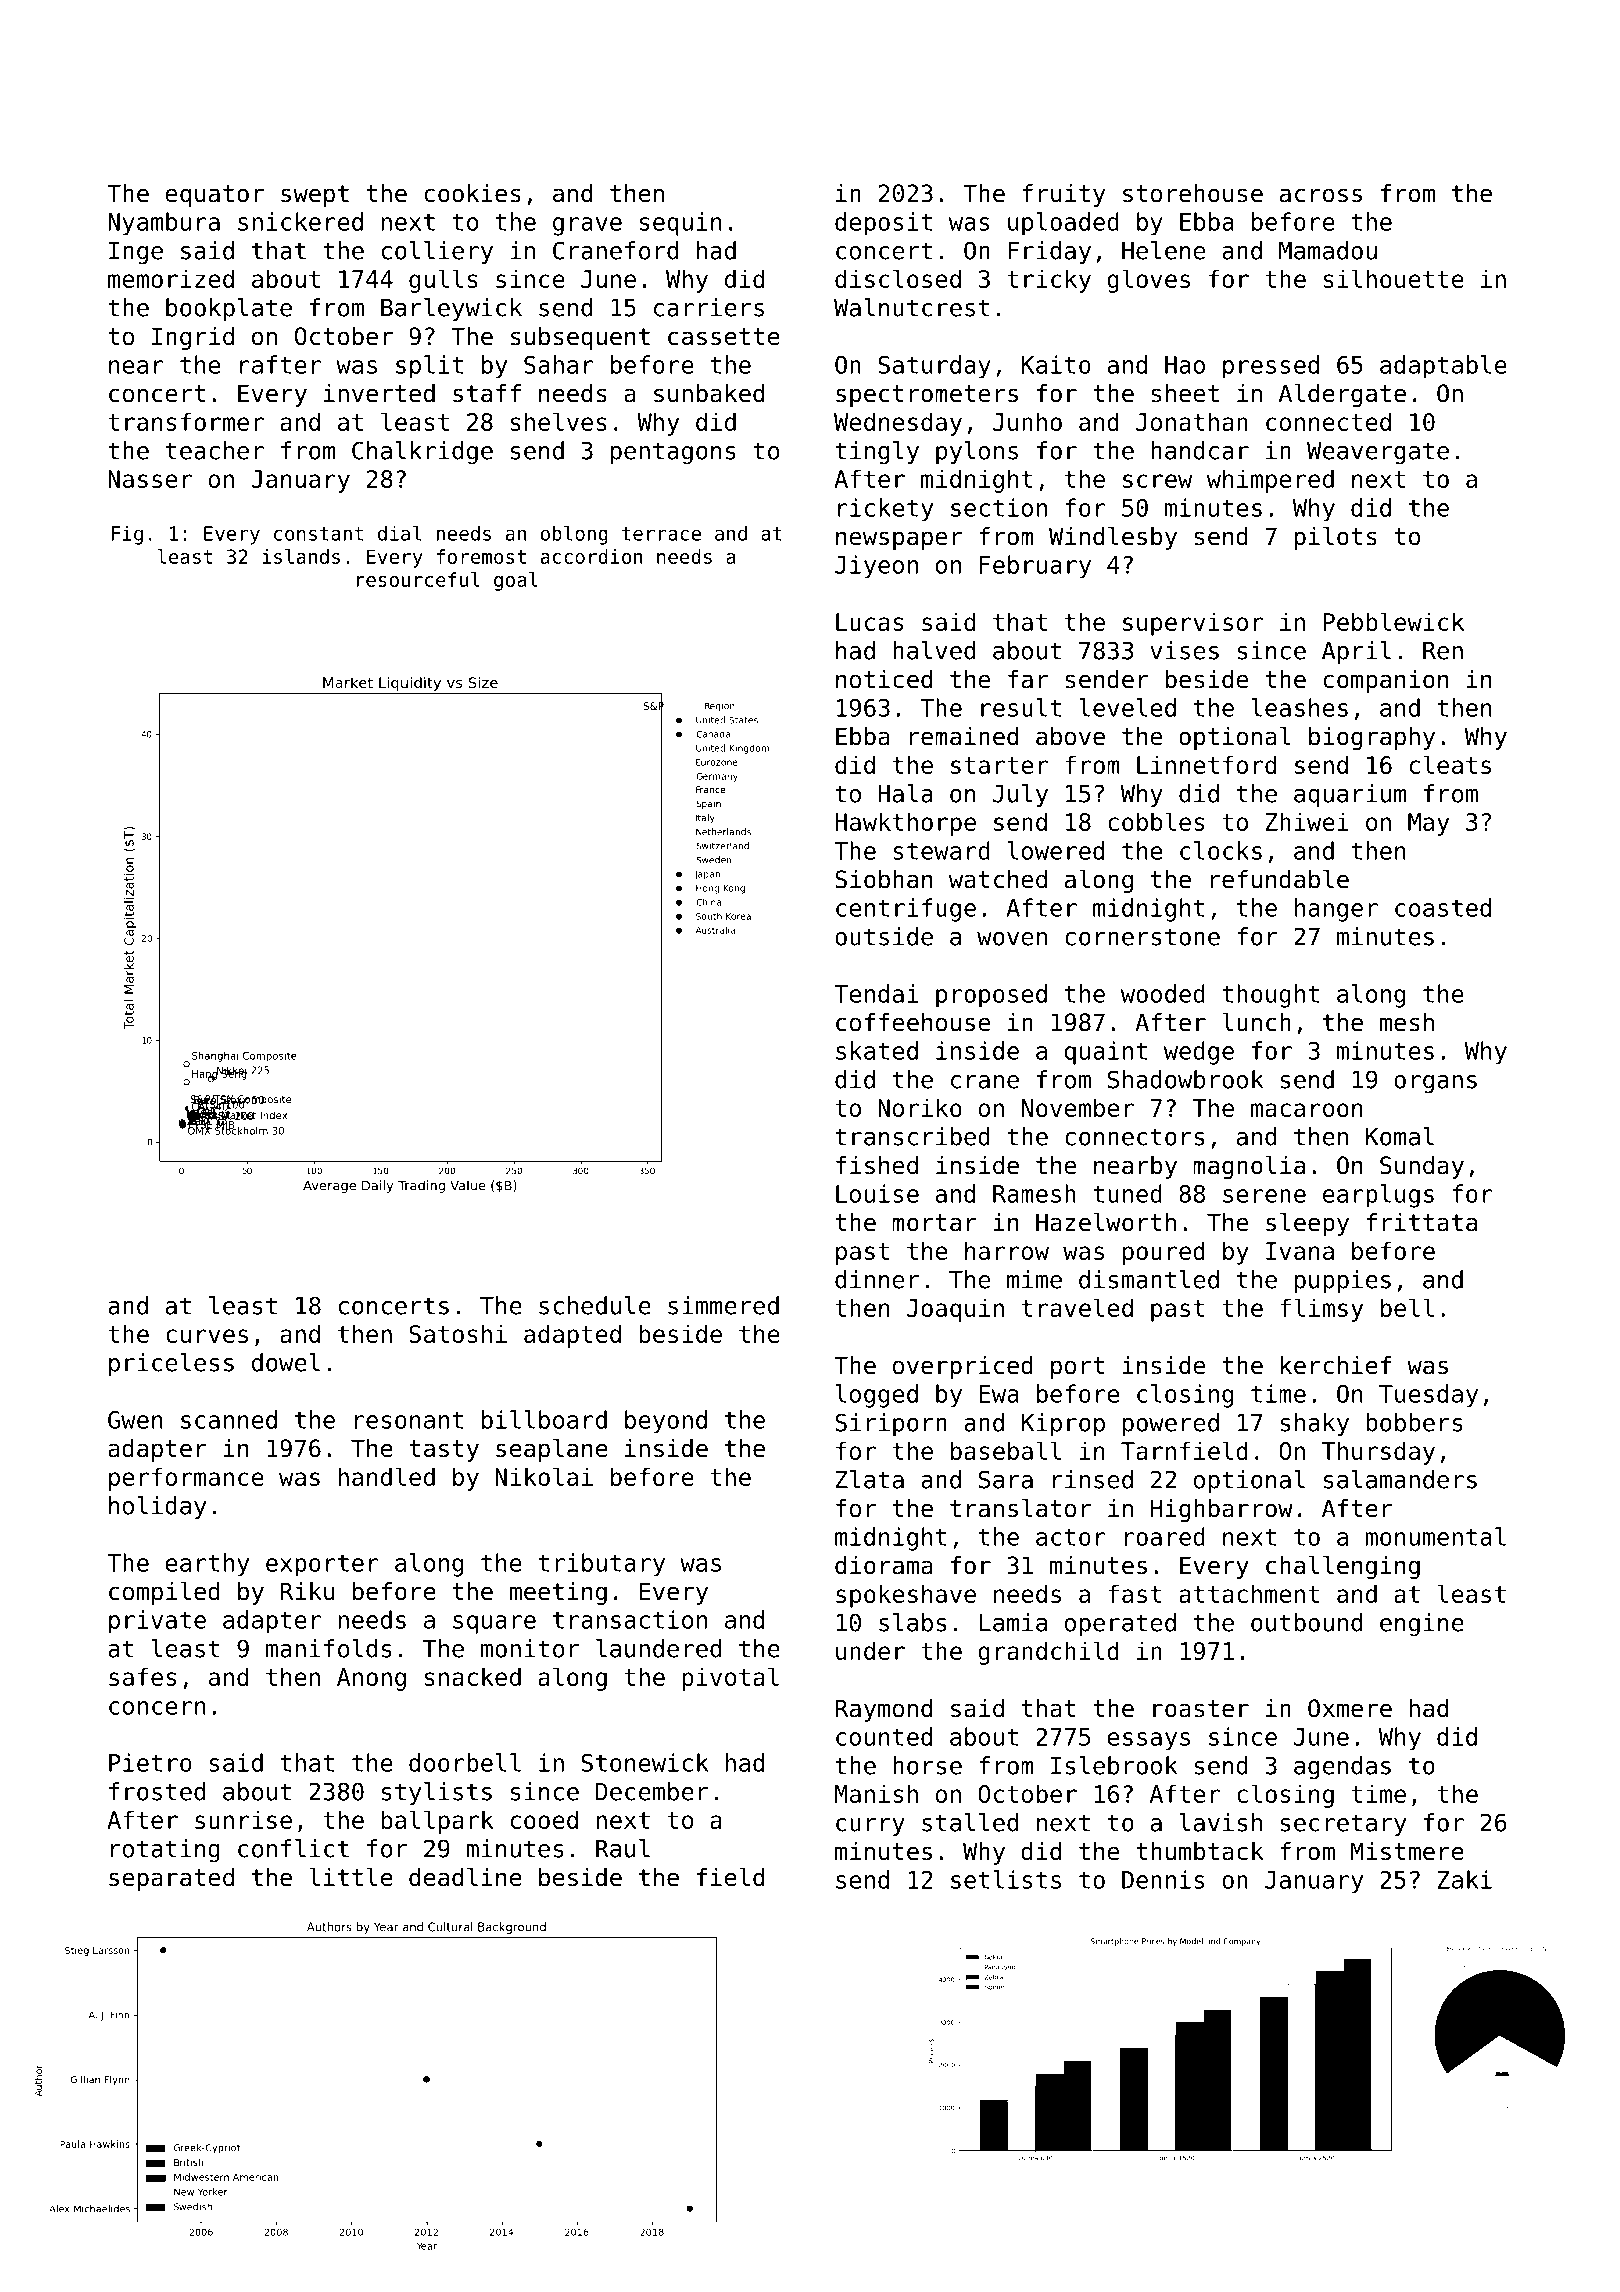 The width and height of the image is (1620, 2292). Describe the element at coordinates (1270, 996) in the image. I see `thought` at that location.
